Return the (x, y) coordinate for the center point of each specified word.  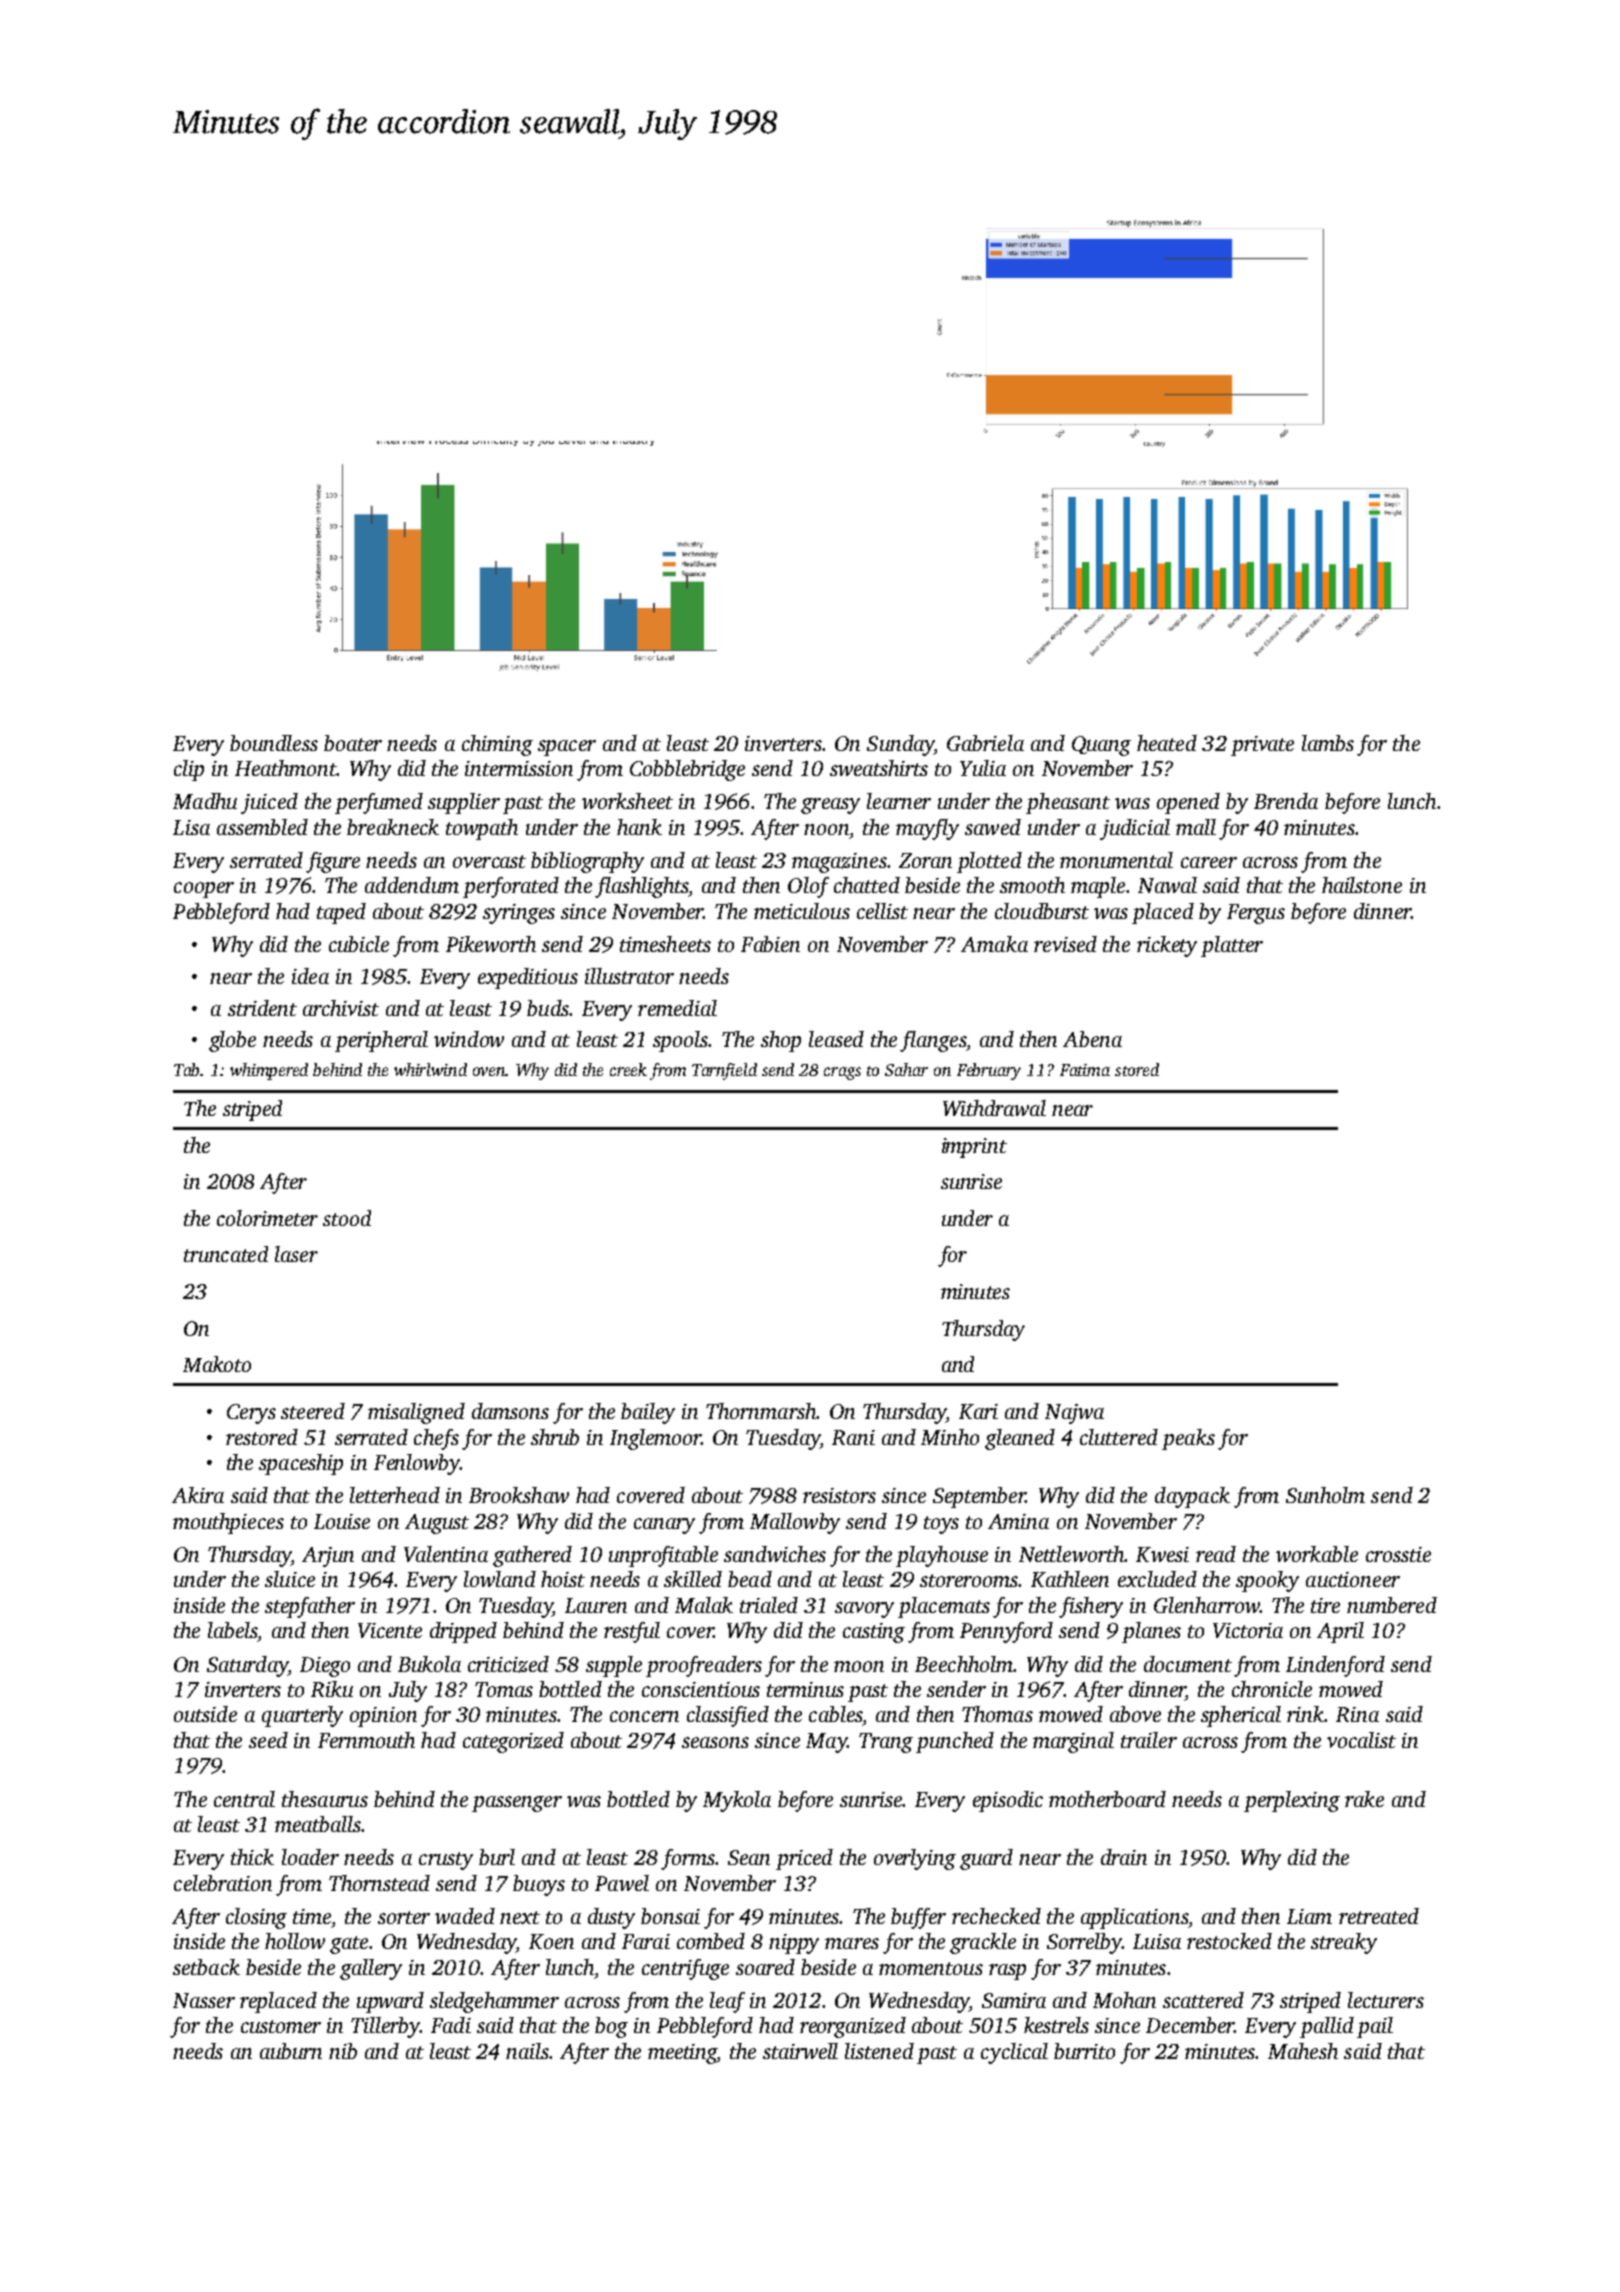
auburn (291, 2051)
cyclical (1014, 2053)
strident (262, 1008)
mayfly (927, 829)
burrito (1084, 2051)
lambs (1328, 743)
